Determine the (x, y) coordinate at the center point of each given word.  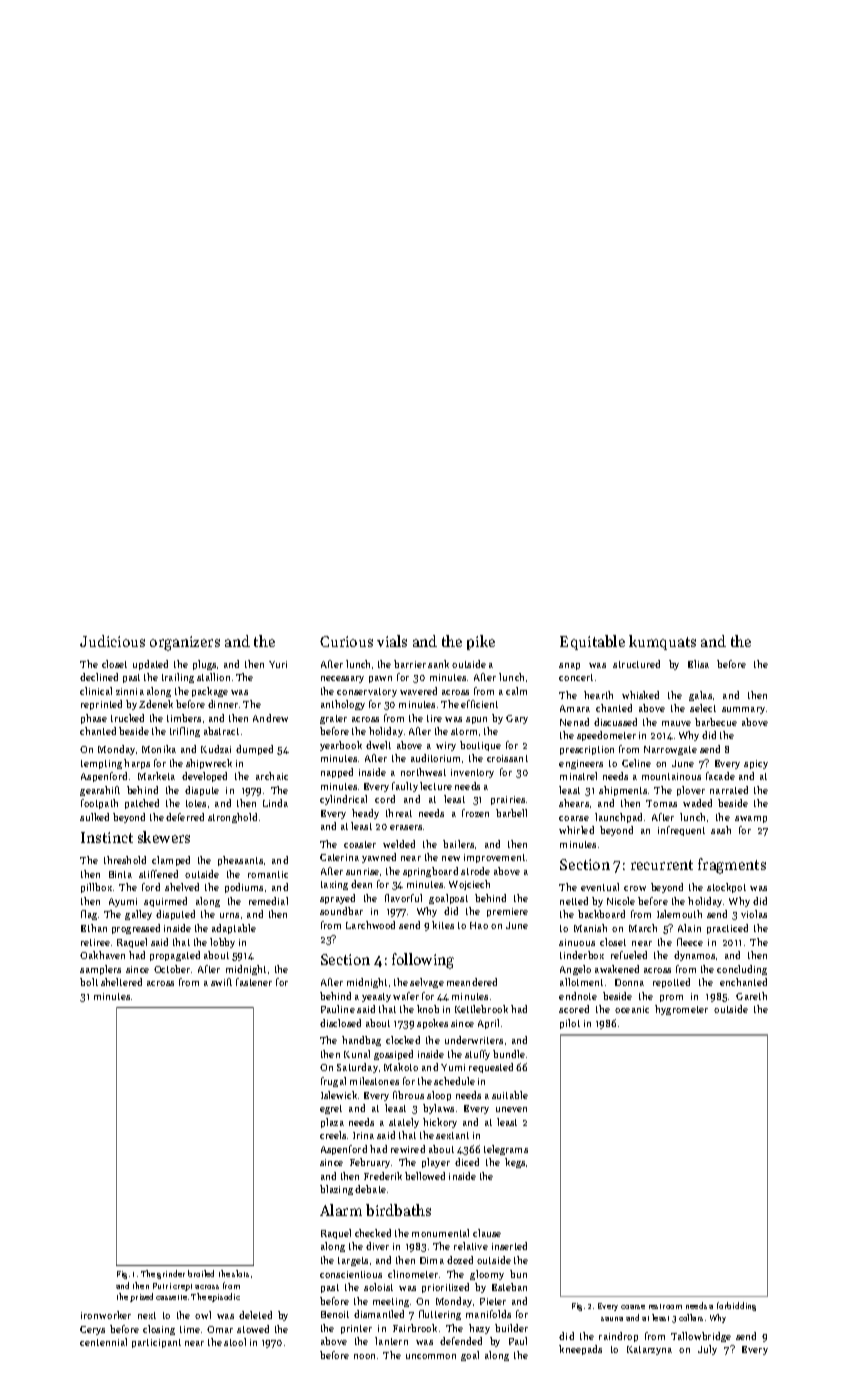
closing (159, 1330)
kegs (515, 1163)
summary (743, 710)
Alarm (341, 1210)
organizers (185, 643)
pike (481, 642)
